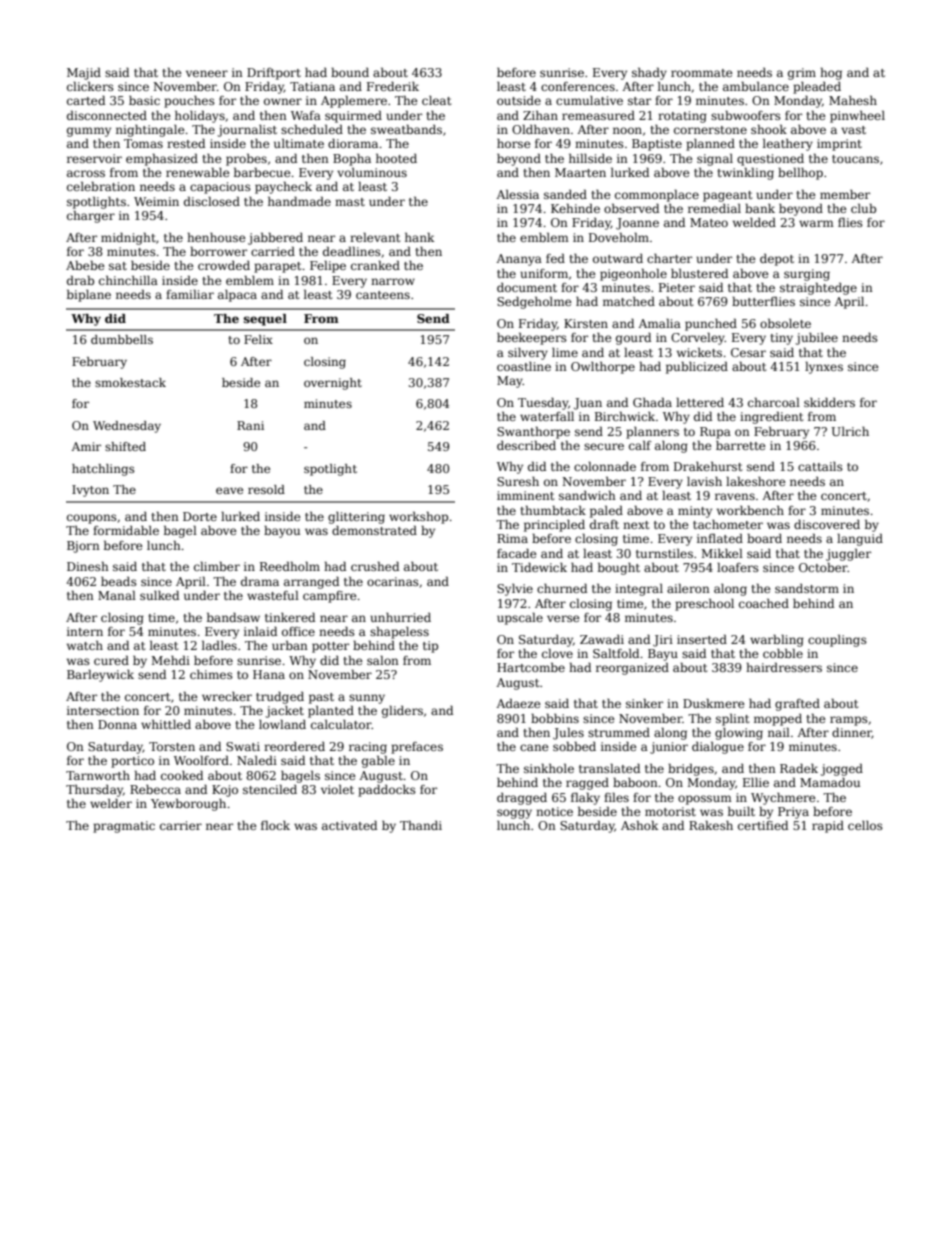  Describe the element at coordinates (831, 73) in the page. I see `hog` at that location.
